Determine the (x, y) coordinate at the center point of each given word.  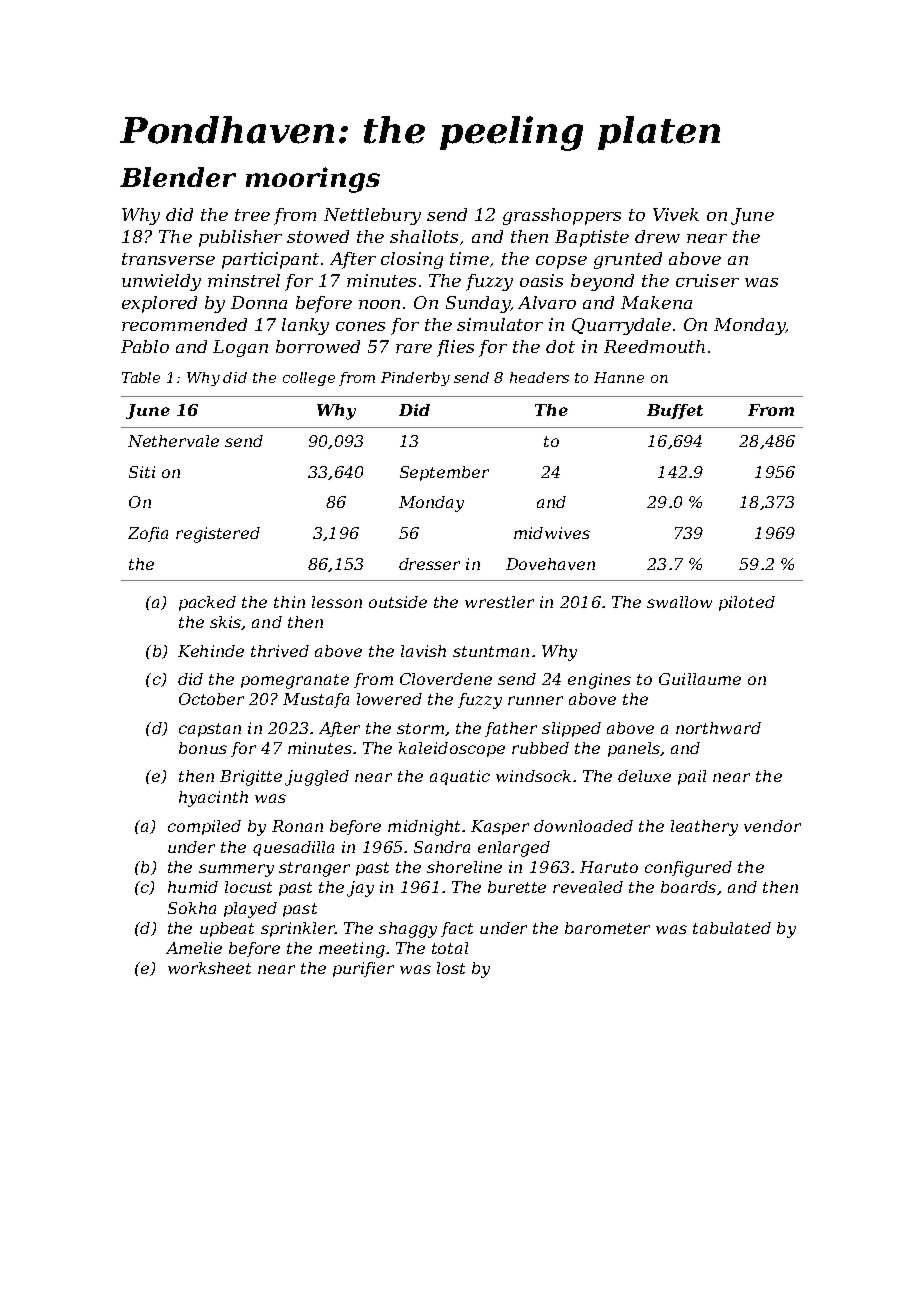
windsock (533, 776)
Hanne (619, 377)
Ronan (297, 826)
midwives (552, 533)
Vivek (676, 214)
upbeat (227, 929)
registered (218, 535)
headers (539, 377)
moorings (313, 180)
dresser (429, 564)
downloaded (583, 826)
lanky (305, 326)
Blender (178, 177)
